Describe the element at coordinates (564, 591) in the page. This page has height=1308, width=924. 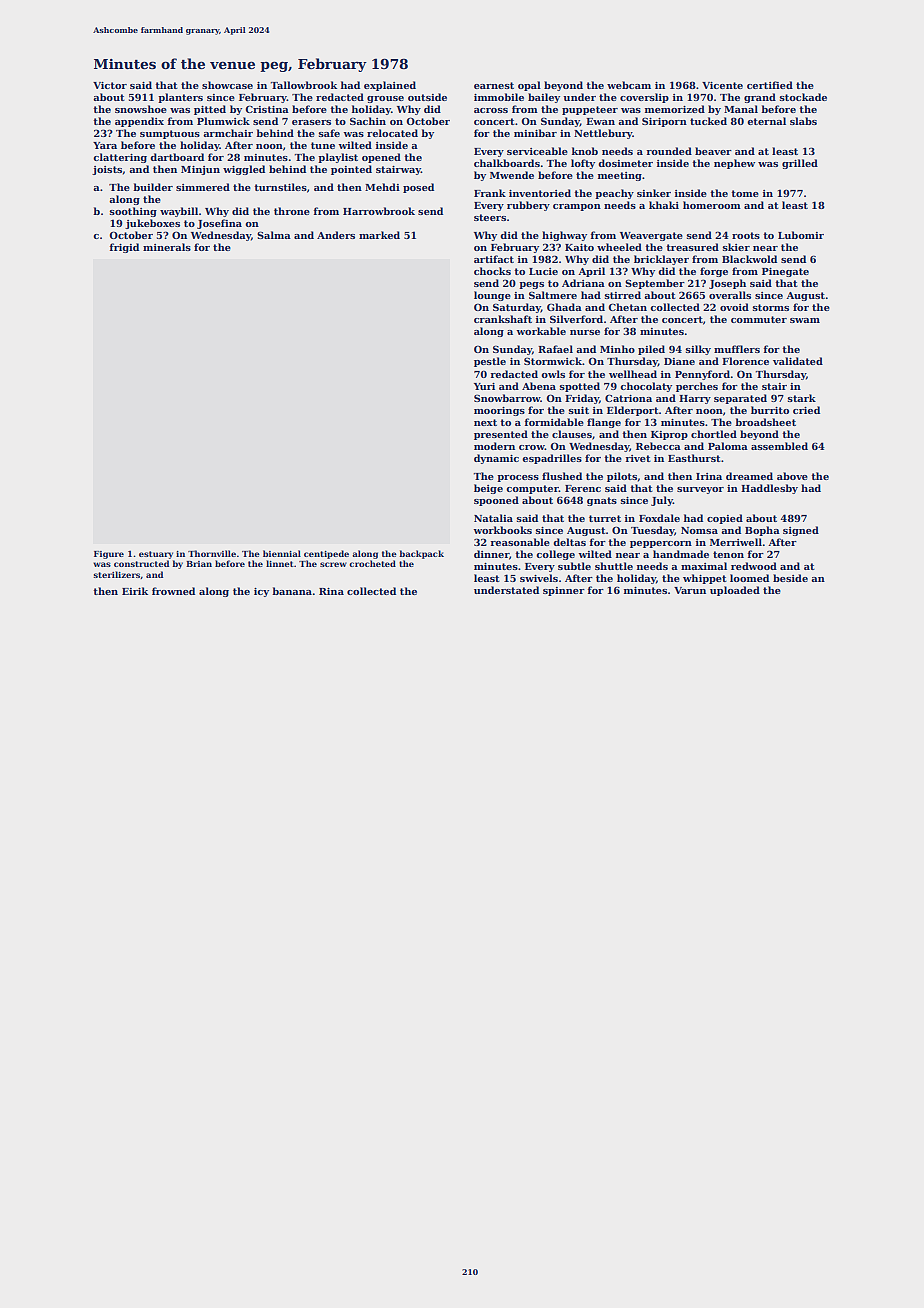
I see `spinner` at that location.
